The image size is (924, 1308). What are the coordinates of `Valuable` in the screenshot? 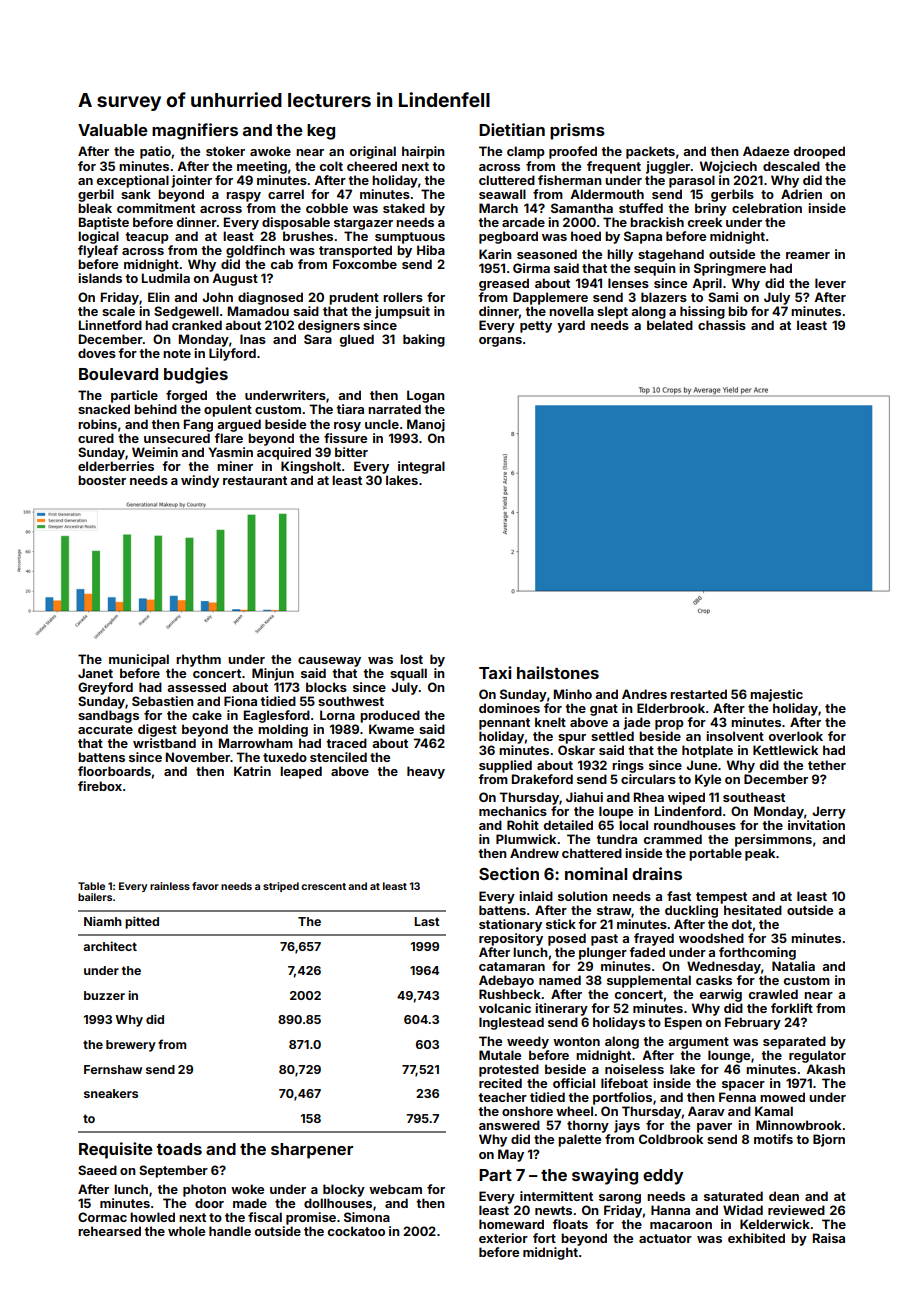 It's located at (113, 130).
